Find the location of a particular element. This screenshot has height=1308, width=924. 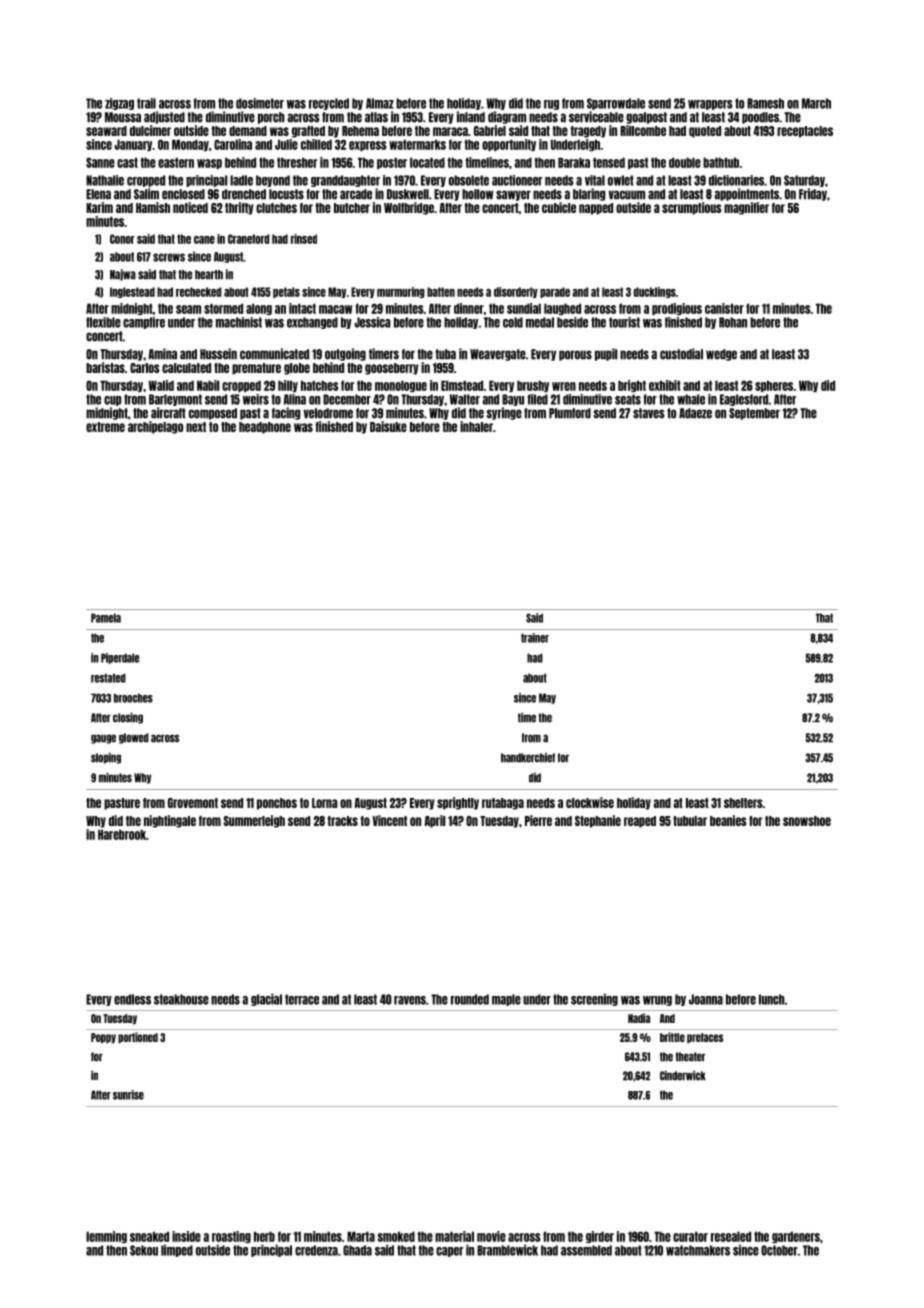

Piperdale is located at coordinates (120, 658).
